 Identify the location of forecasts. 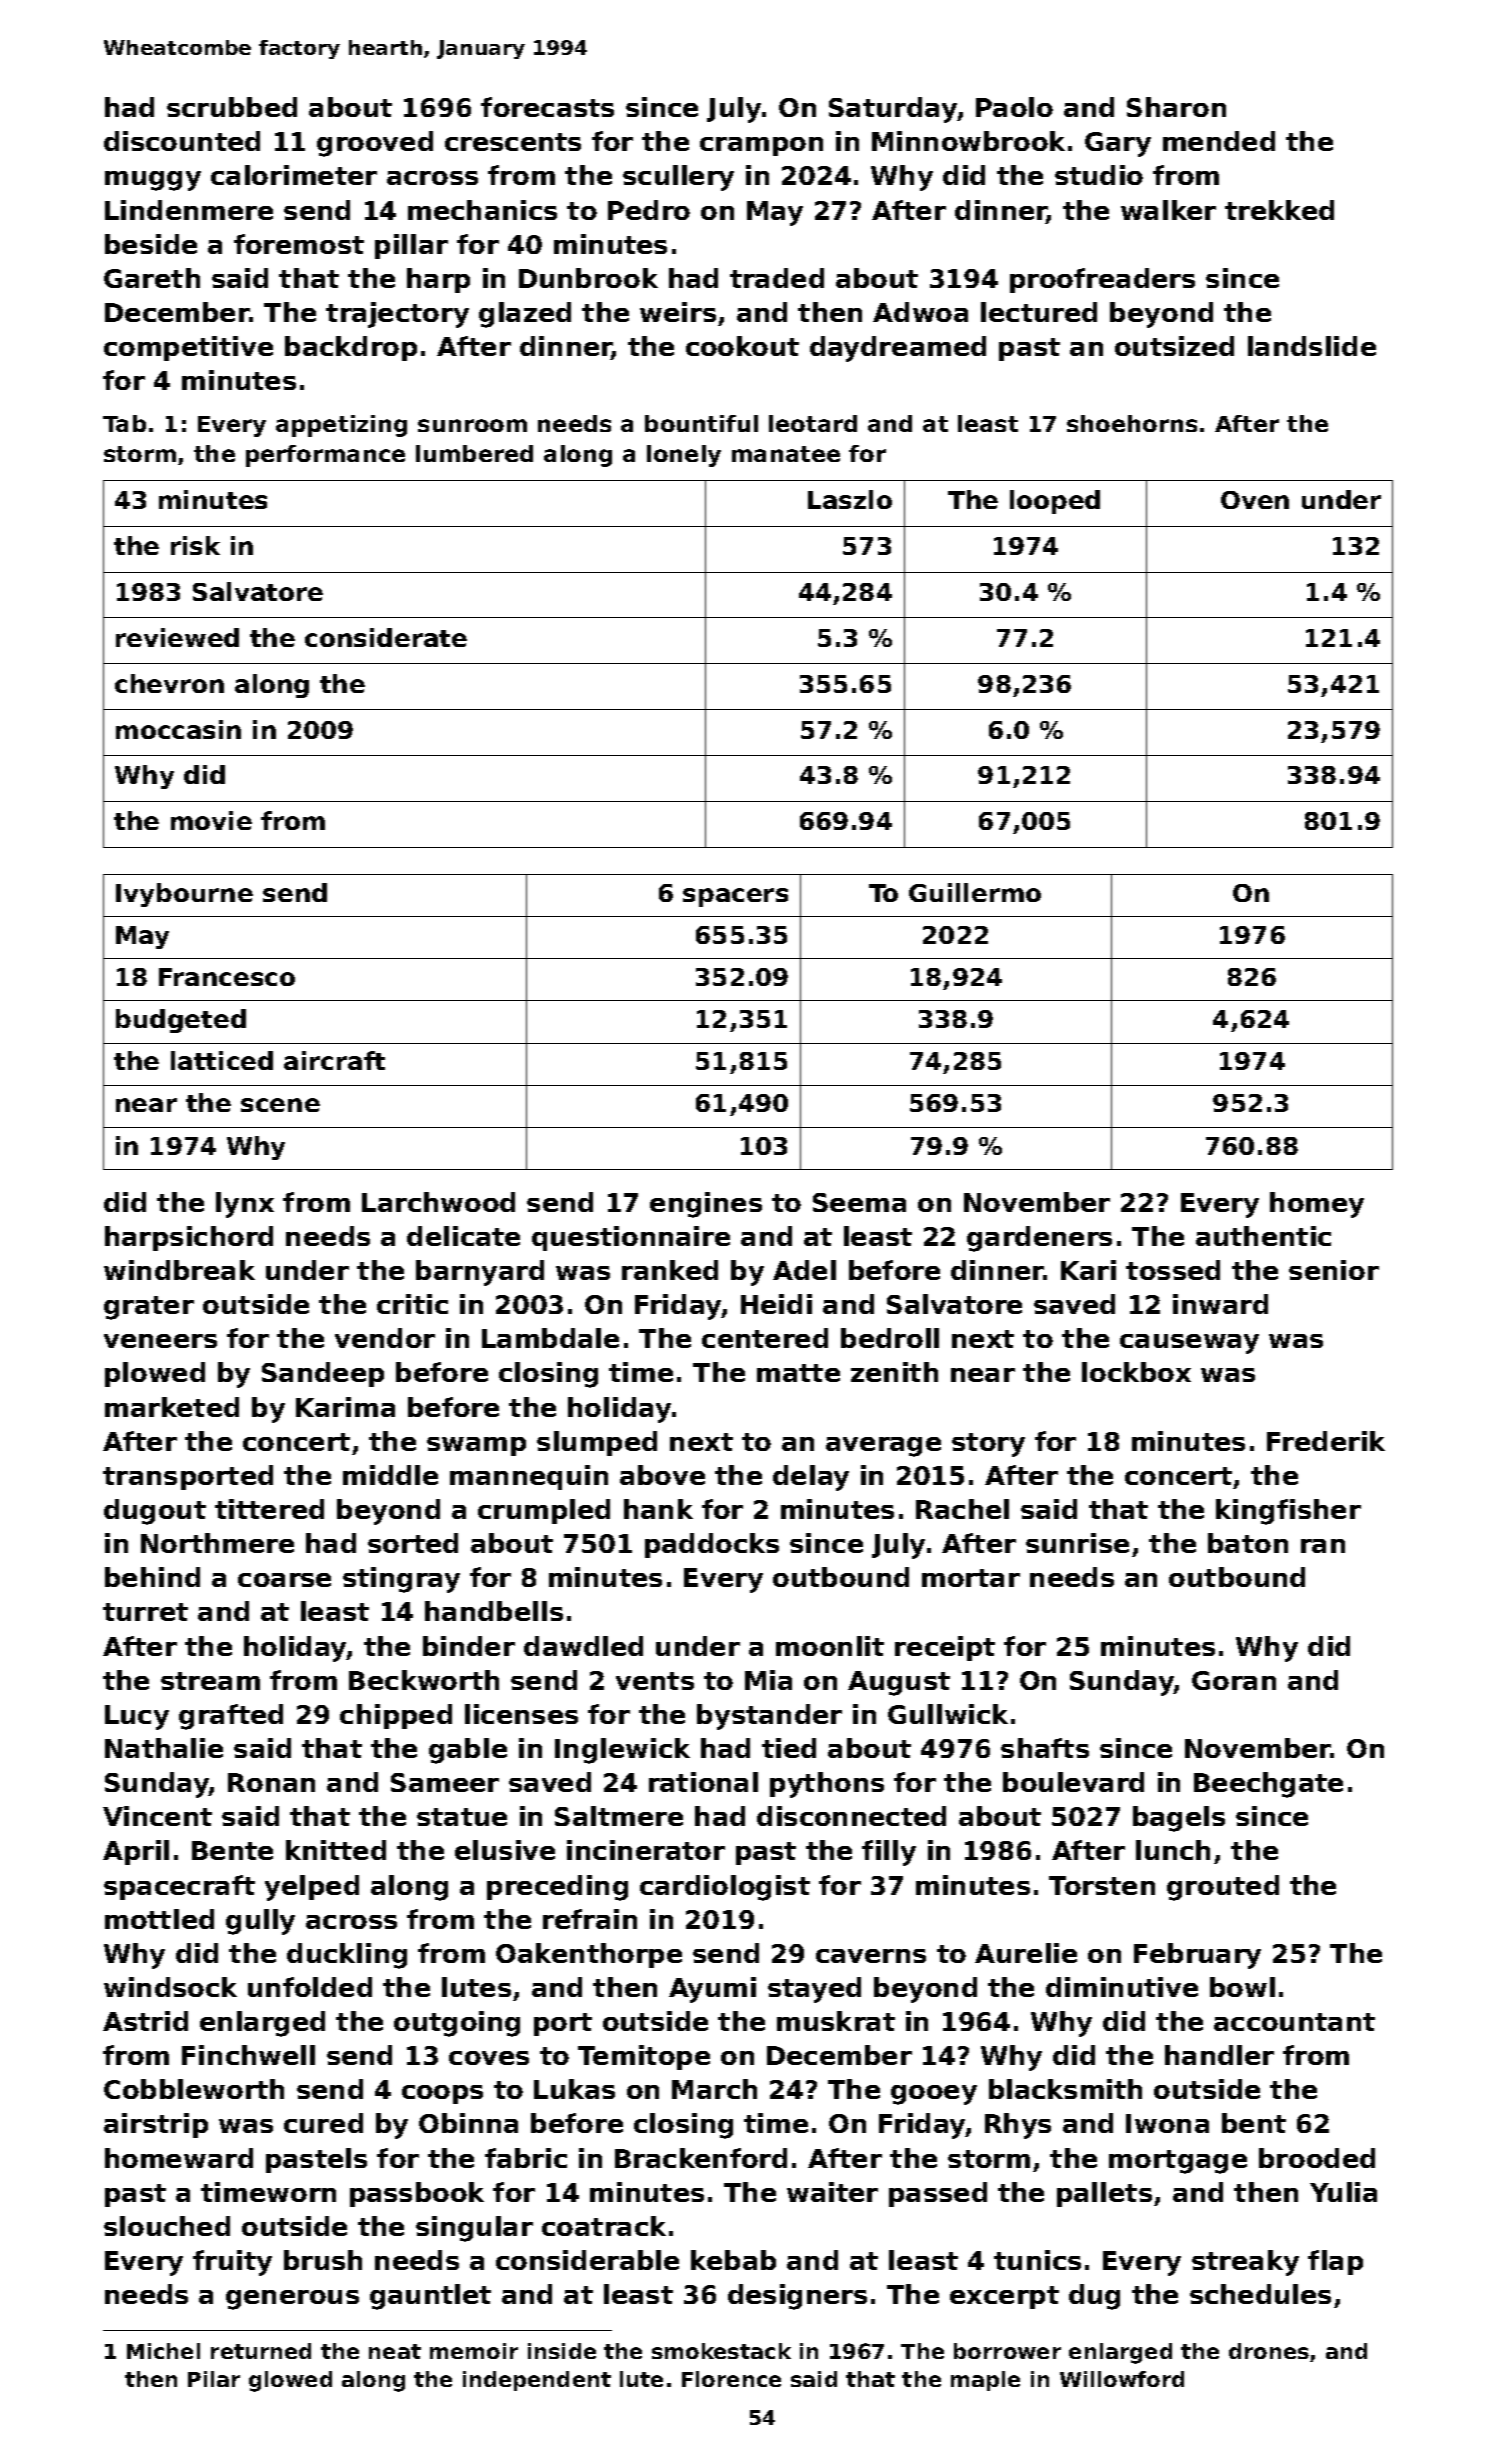
(547, 107).
